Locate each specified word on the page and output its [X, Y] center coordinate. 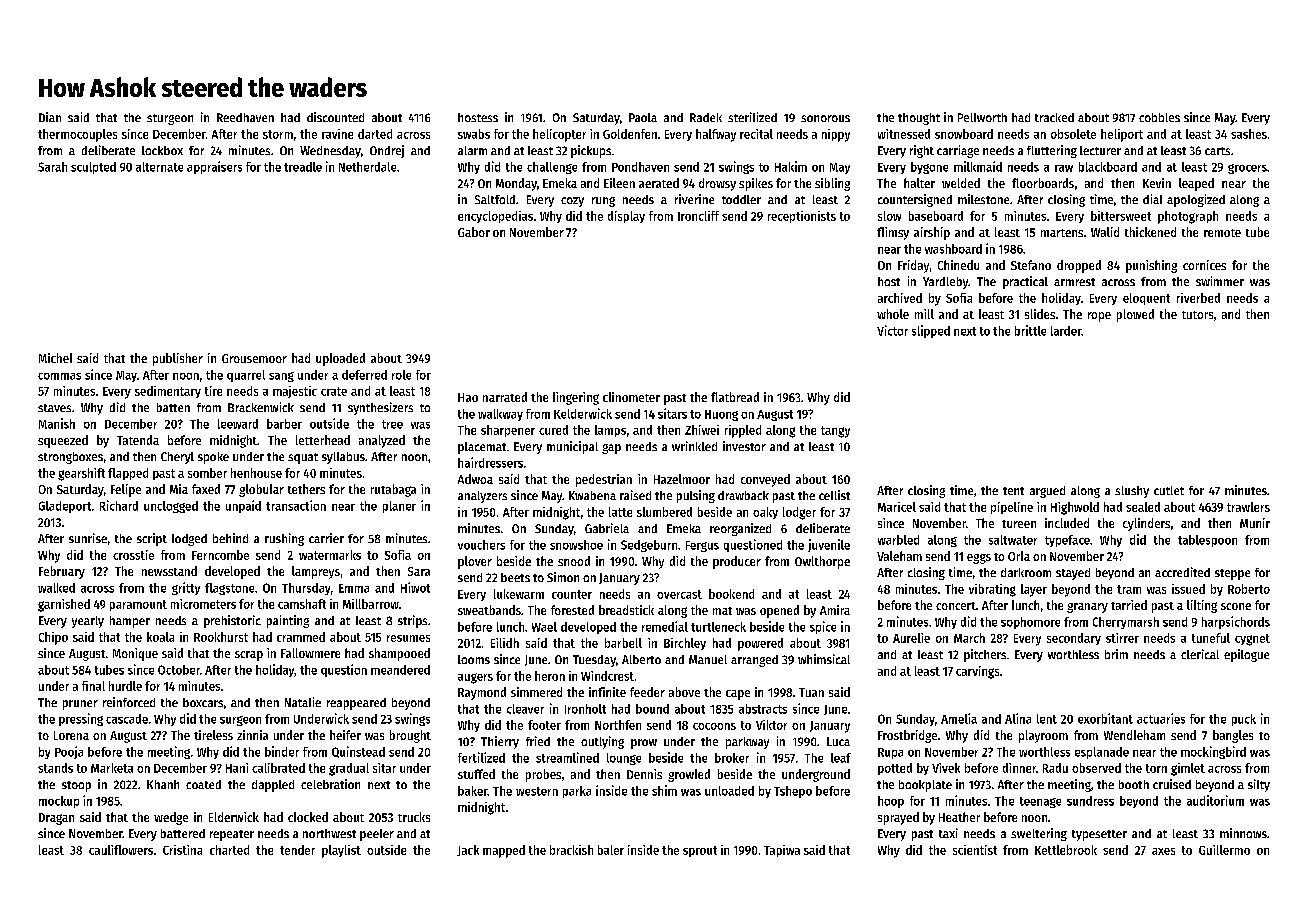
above [684, 692]
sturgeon [170, 119]
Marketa [112, 768]
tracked [1054, 117]
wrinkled [694, 446]
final [93, 686]
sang [281, 377]
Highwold [1075, 508]
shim [664, 790]
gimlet [1188, 769]
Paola [643, 117]
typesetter [1099, 835]
